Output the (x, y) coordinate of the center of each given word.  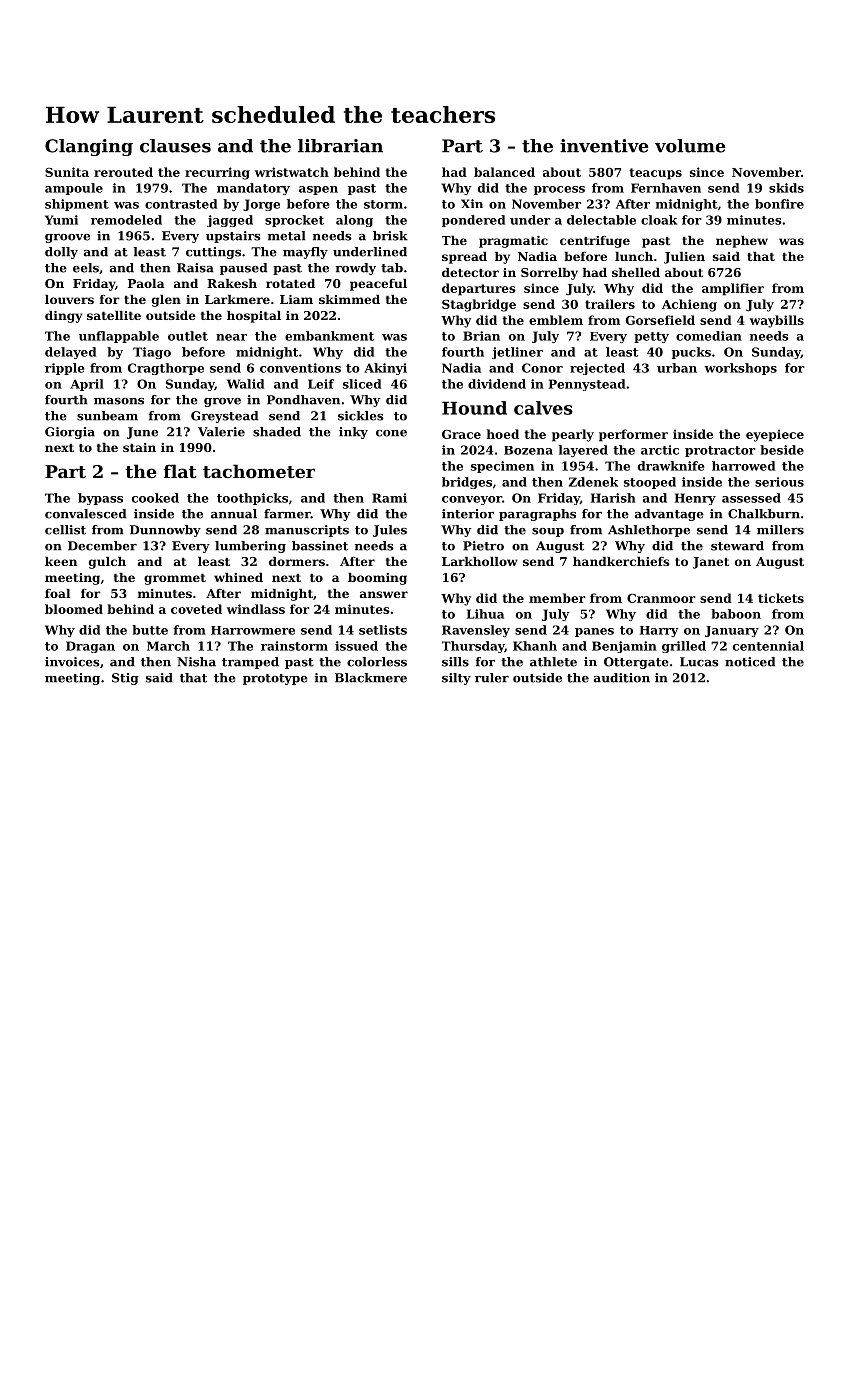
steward (737, 546)
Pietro (483, 546)
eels (86, 268)
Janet (711, 563)
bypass (100, 499)
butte (150, 630)
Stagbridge (479, 305)
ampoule (74, 189)
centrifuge (595, 242)
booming (377, 579)
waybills (777, 321)
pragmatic (513, 242)
